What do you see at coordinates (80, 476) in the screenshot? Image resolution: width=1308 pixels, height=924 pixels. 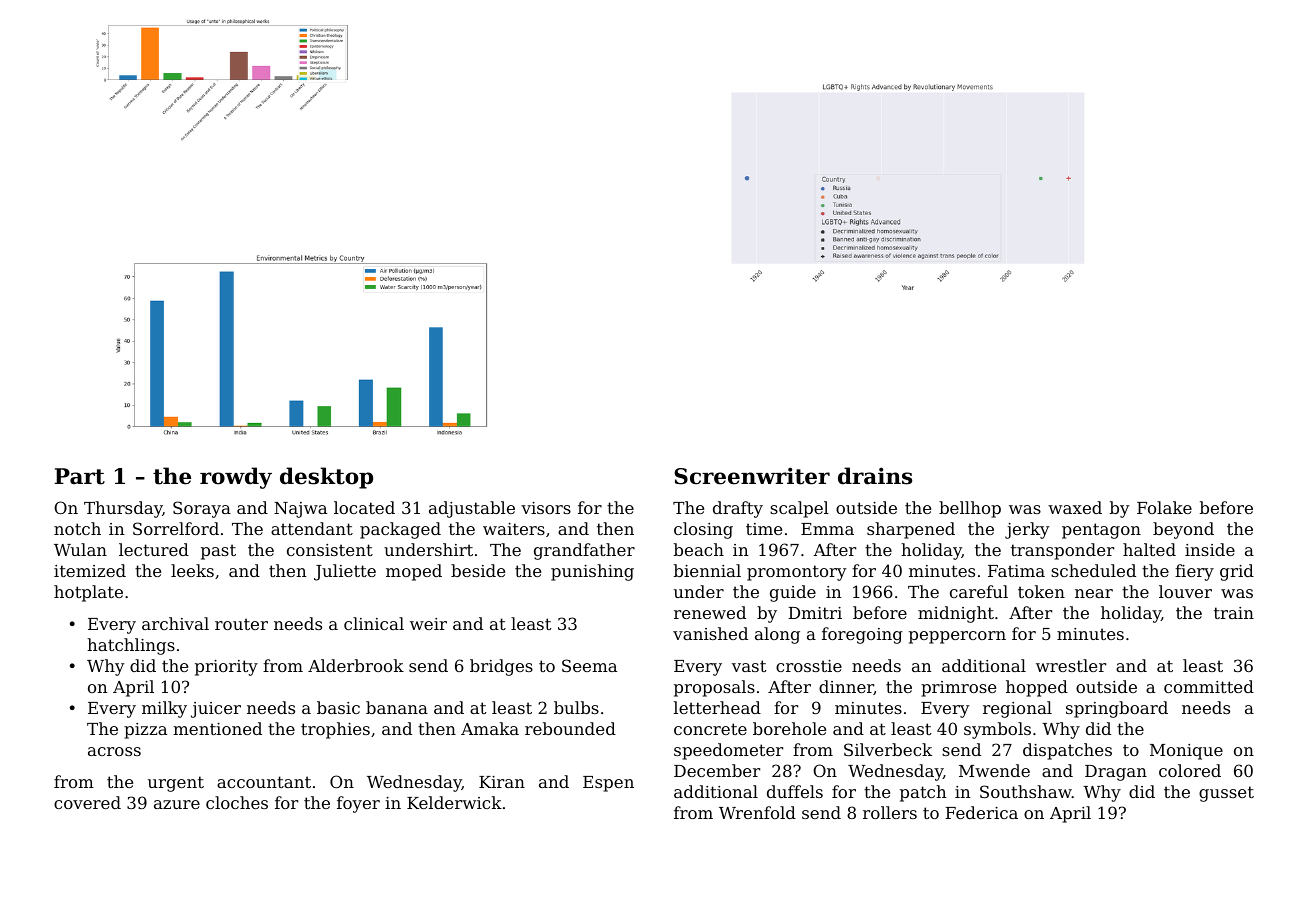 I see `Part` at bounding box center [80, 476].
